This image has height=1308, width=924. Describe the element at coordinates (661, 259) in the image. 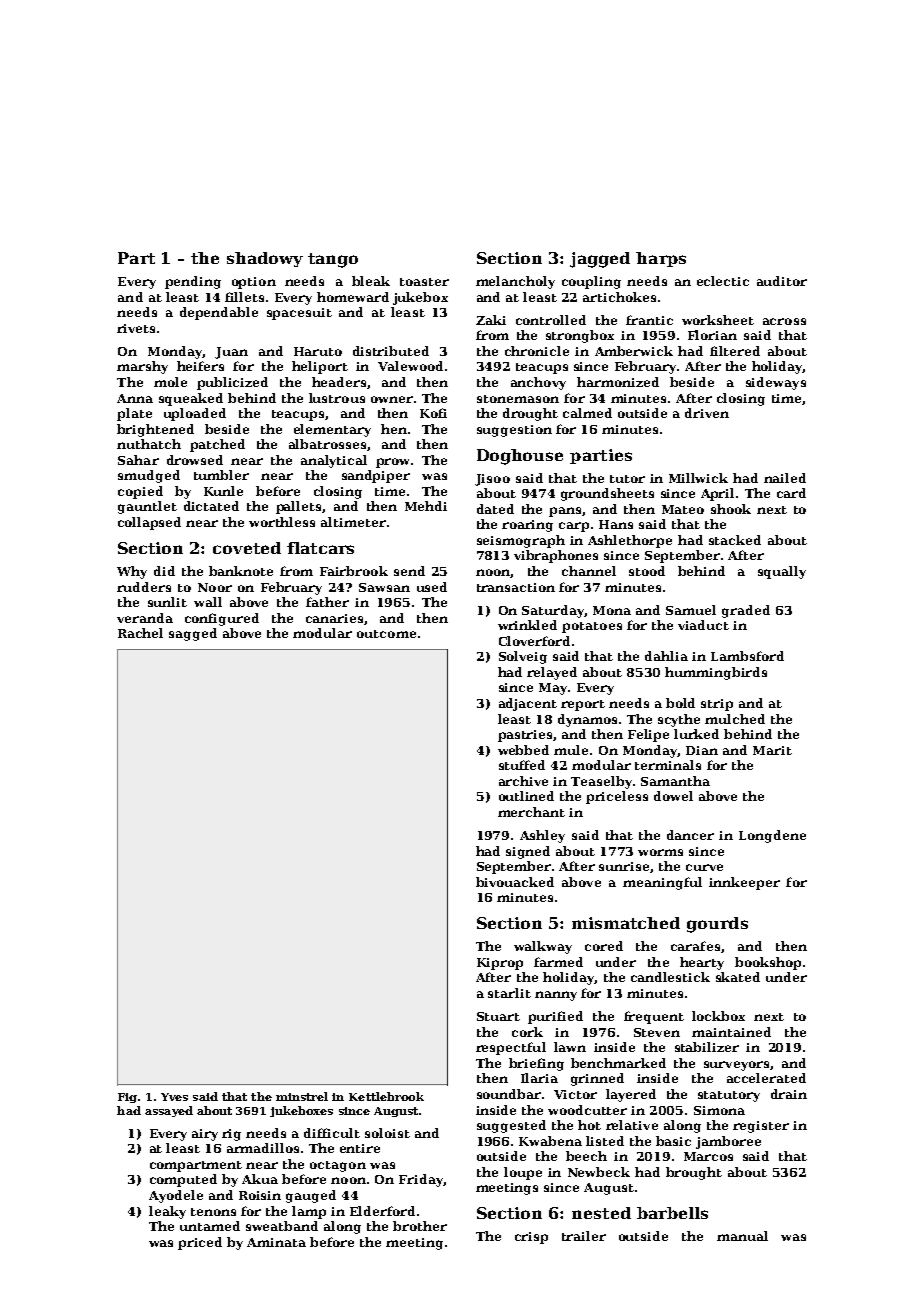

I see `harps` at that location.
